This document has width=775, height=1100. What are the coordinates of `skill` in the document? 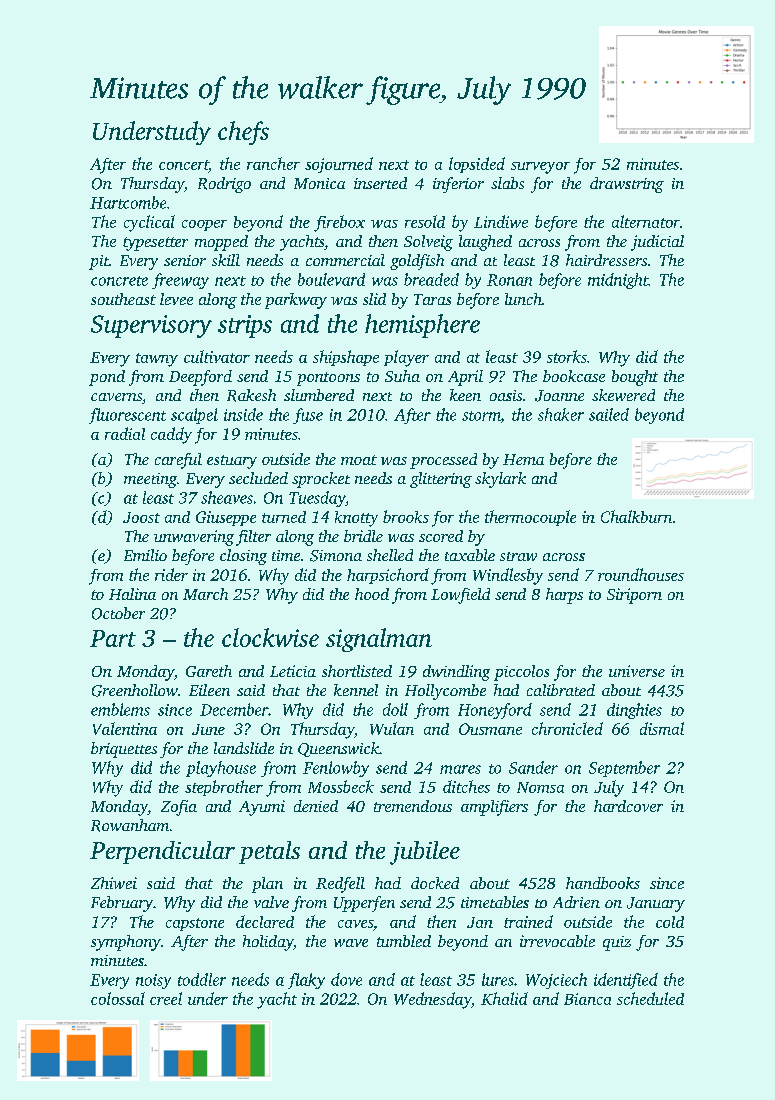 It's located at (226, 260).
